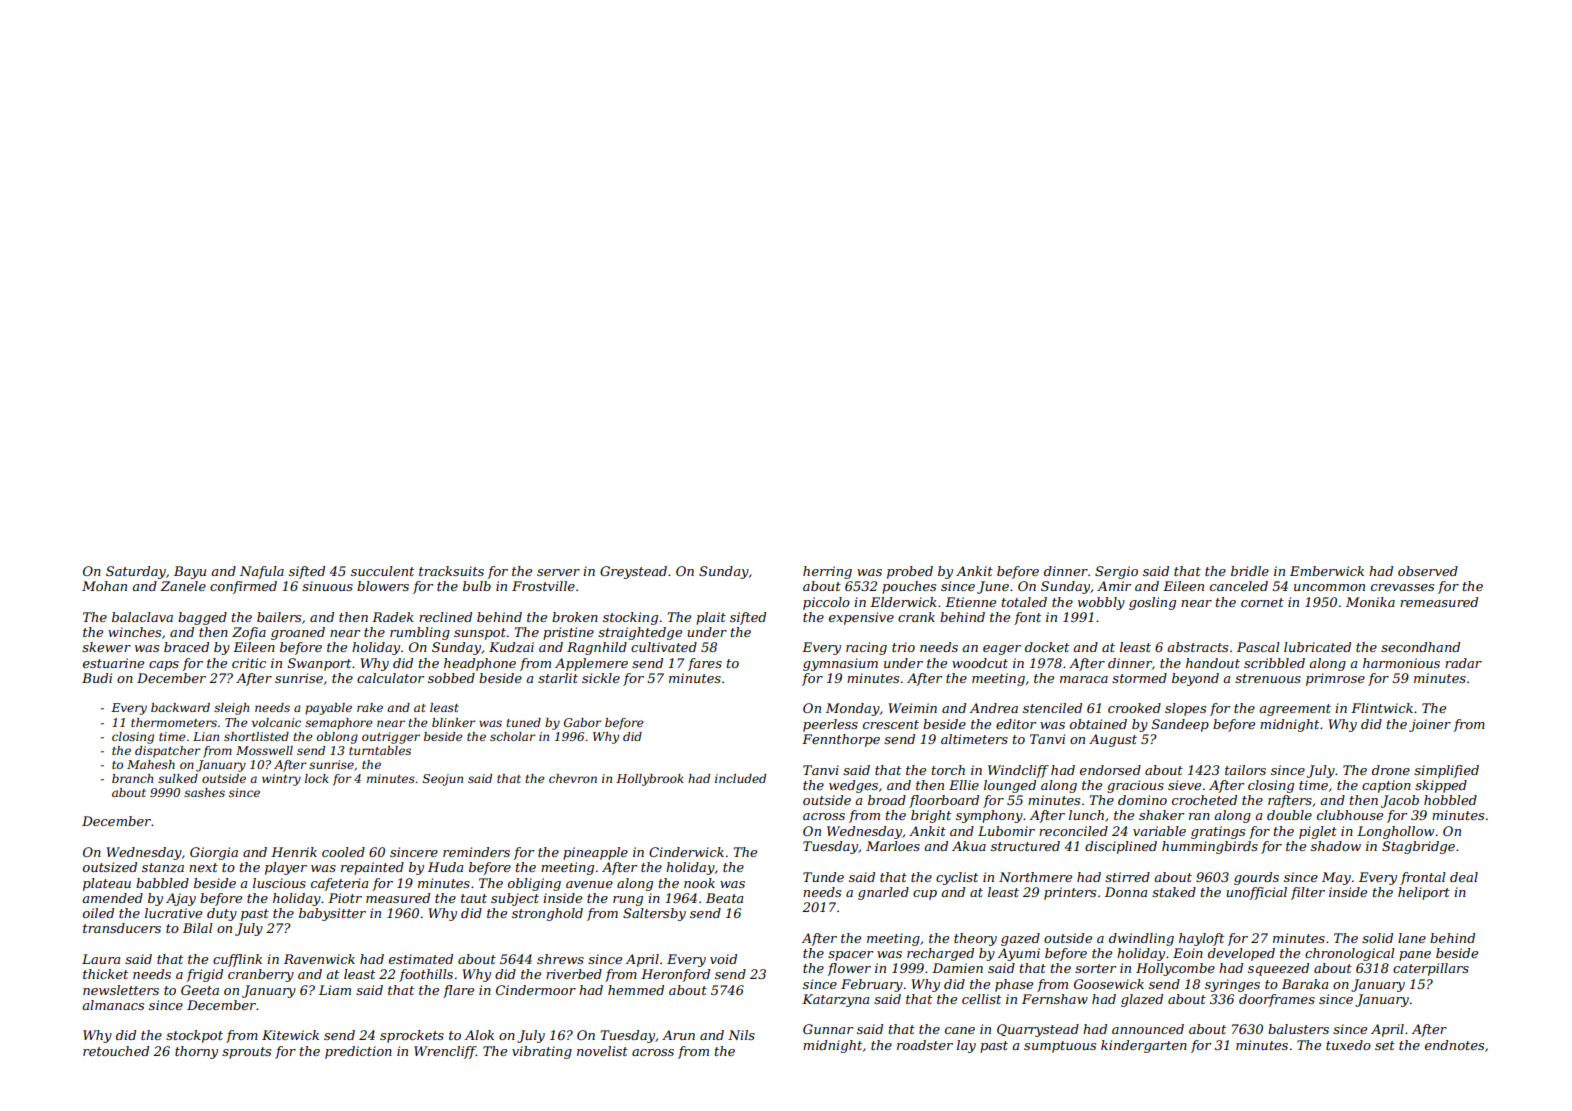  What do you see at coordinates (1141, 939) in the screenshot?
I see `dwindling` at bounding box center [1141, 939].
